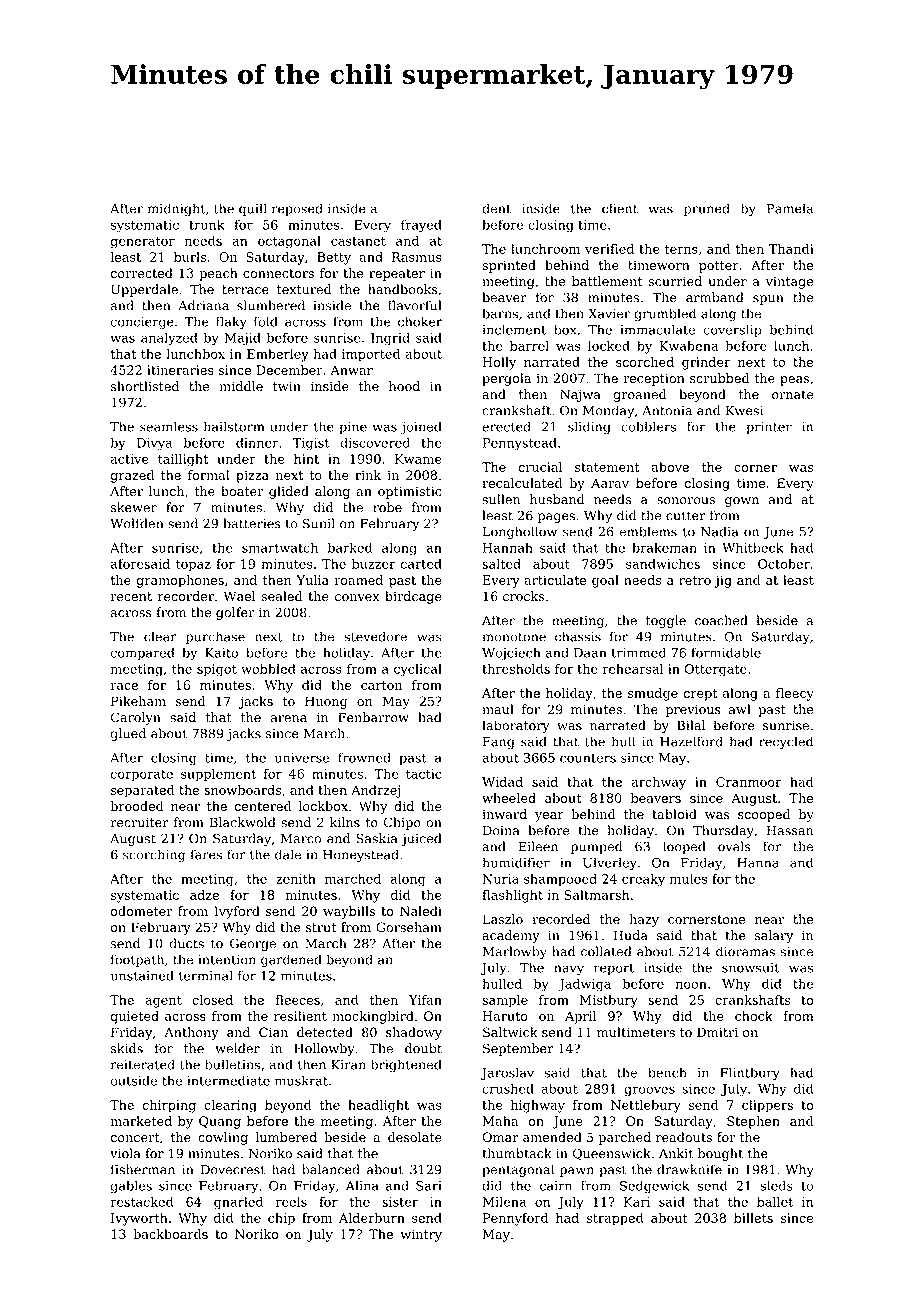  I want to click on monotone, so click(514, 637).
